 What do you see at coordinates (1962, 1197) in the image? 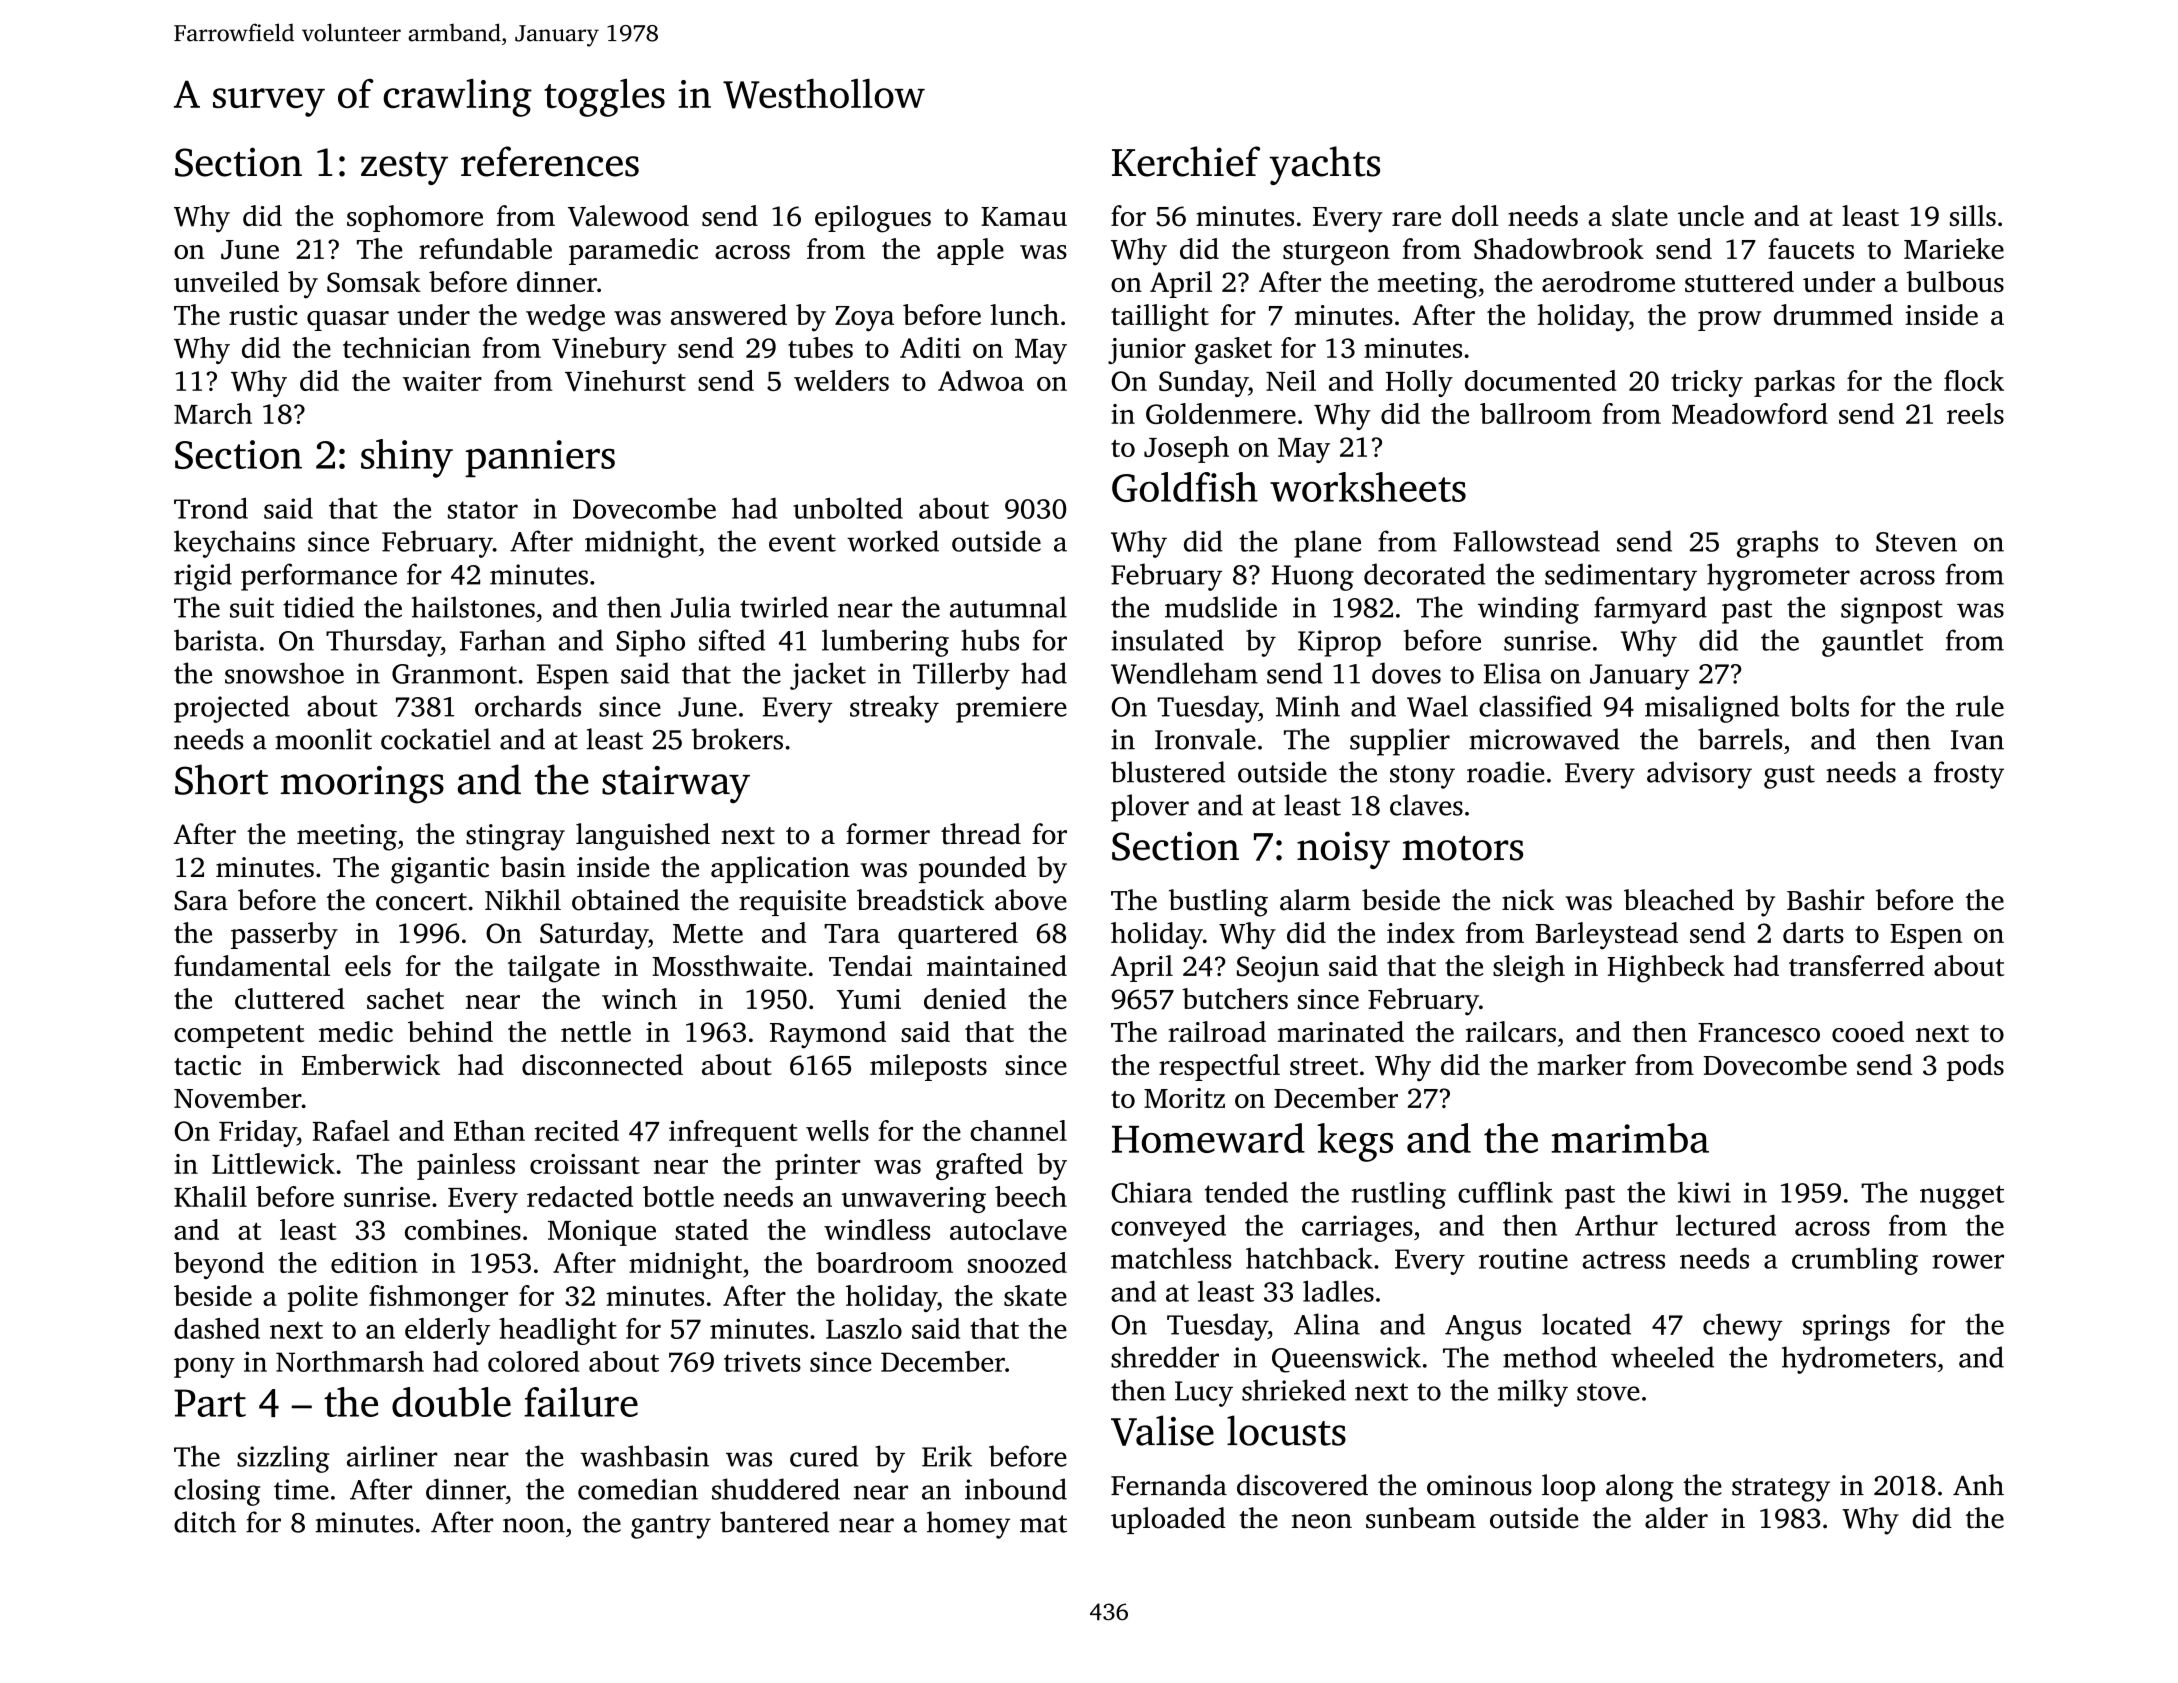
I see `nugget` at bounding box center [1962, 1197].
